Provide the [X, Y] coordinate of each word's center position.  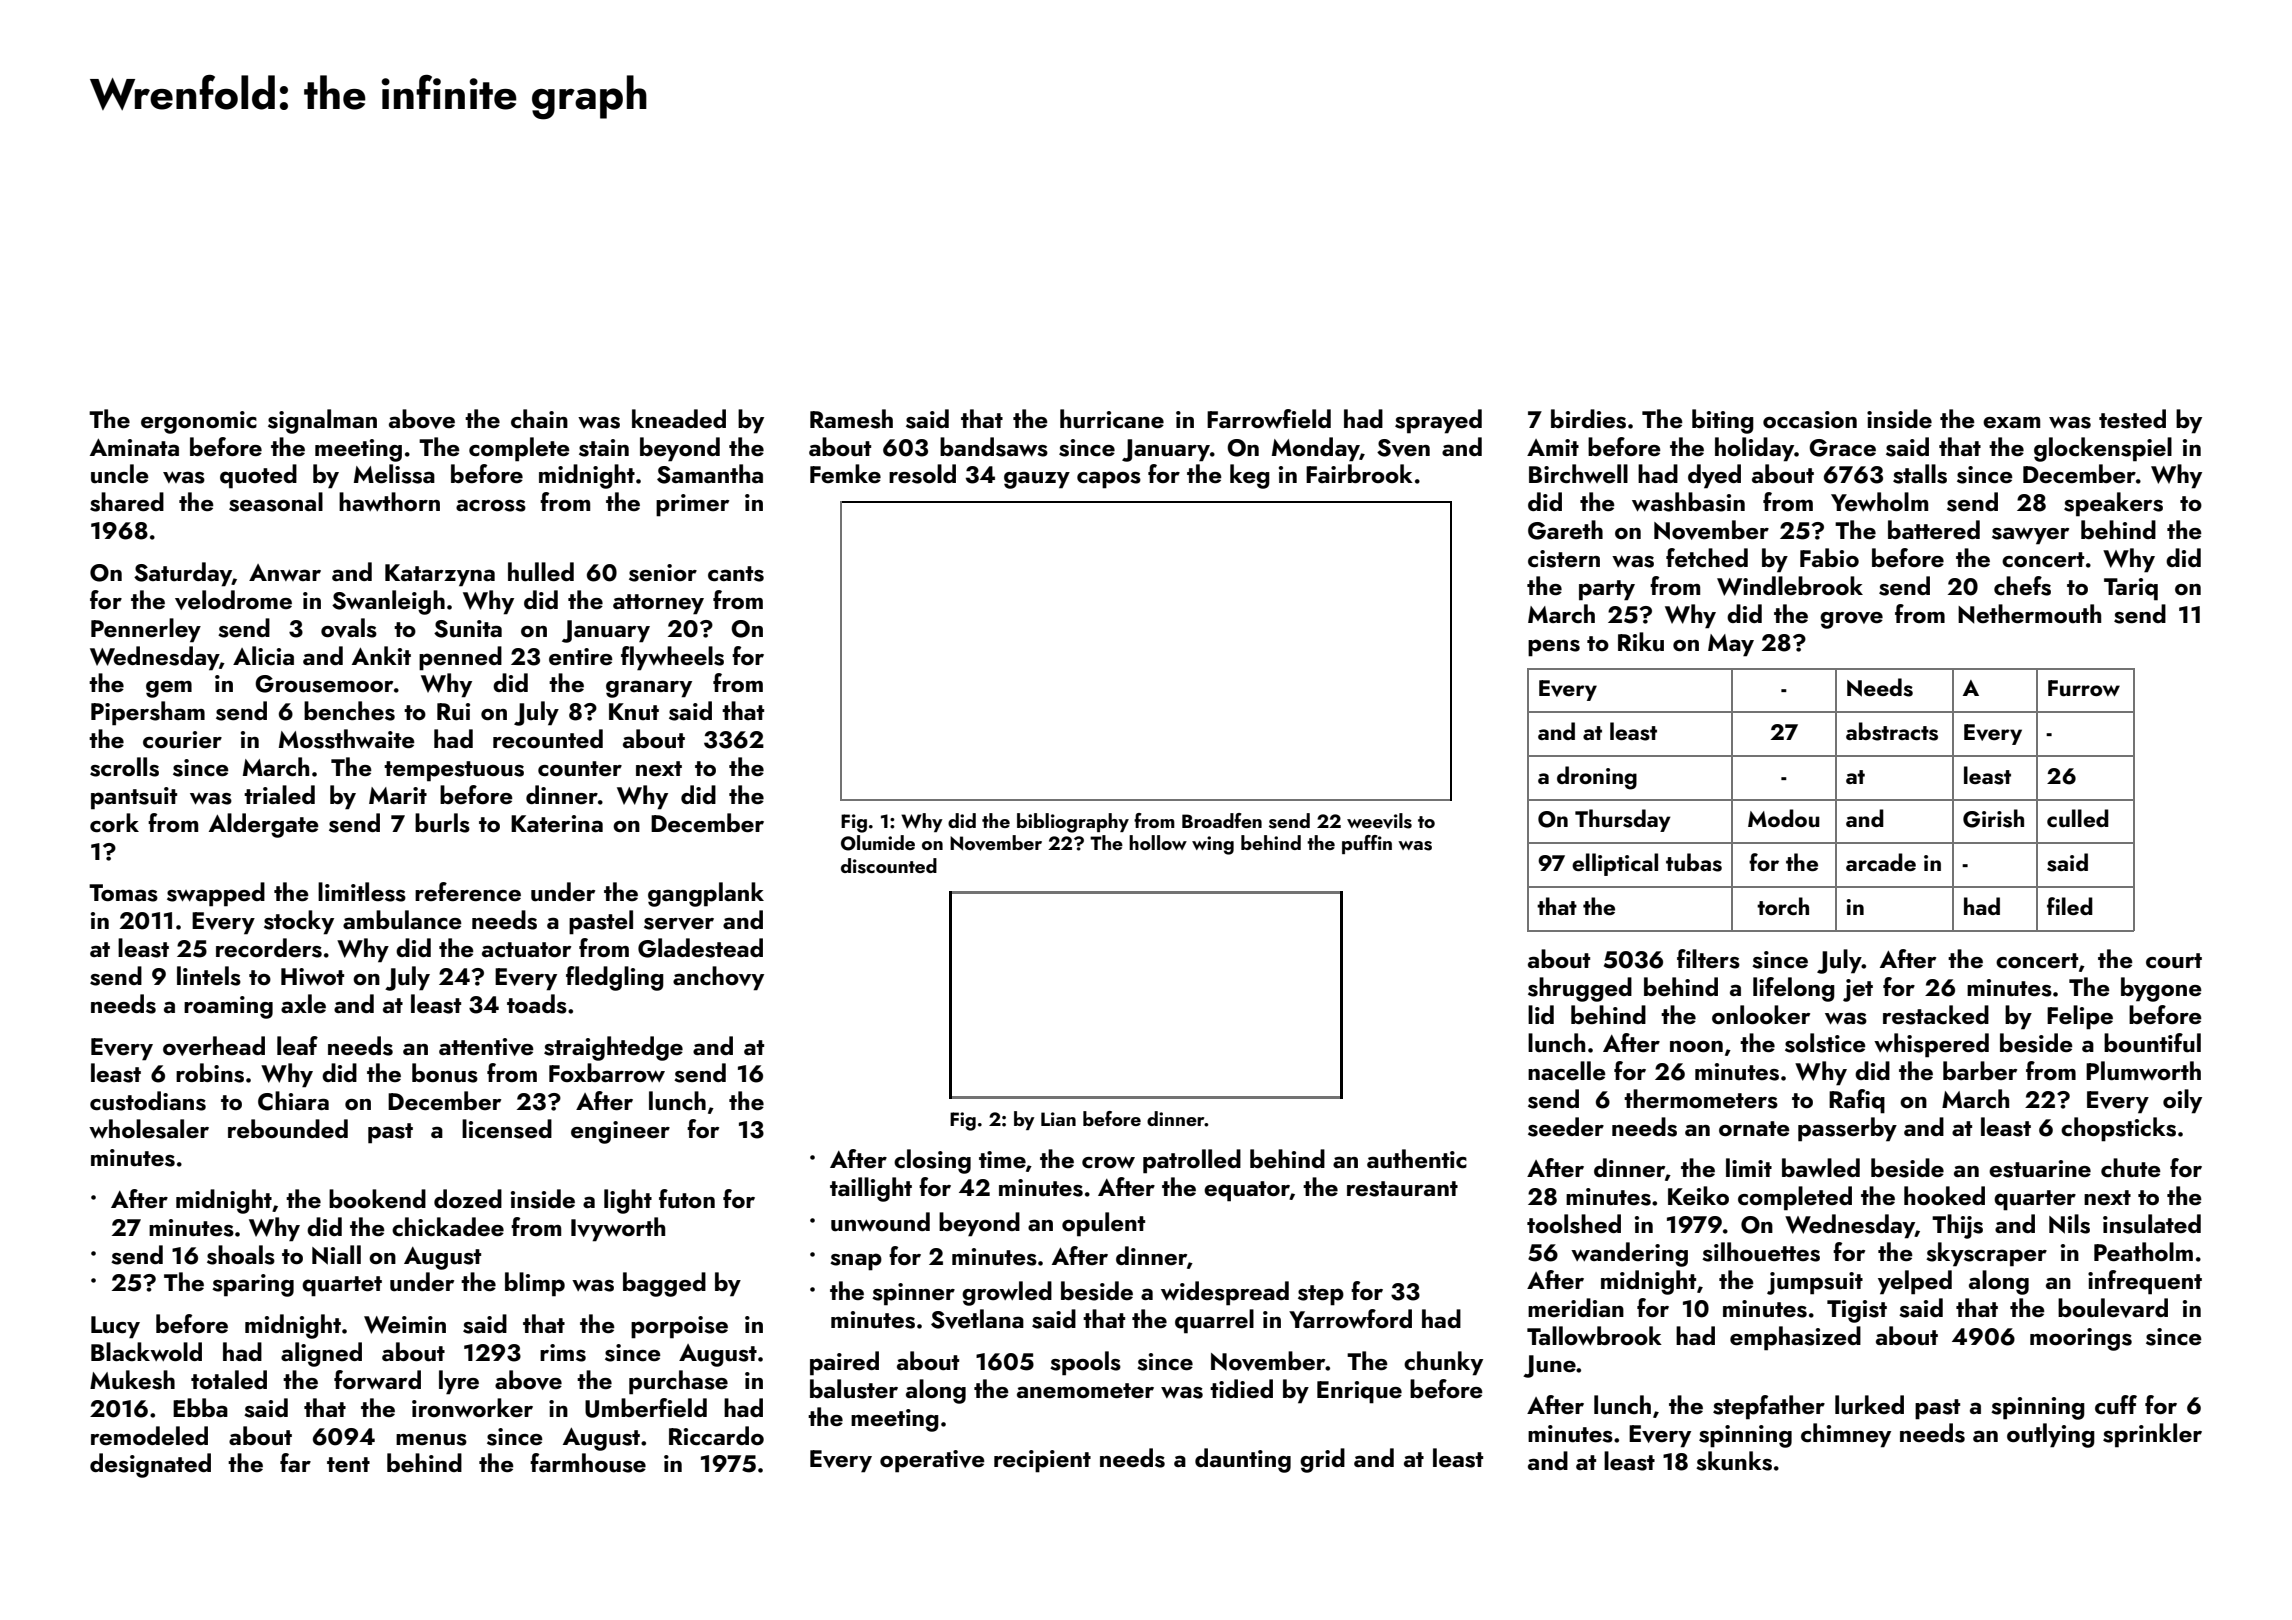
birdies [1588, 419]
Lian [1058, 1119]
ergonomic [199, 422]
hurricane [1112, 419]
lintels [209, 976]
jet [1858, 990]
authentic [1417, 1159]
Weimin [405, 1325]
